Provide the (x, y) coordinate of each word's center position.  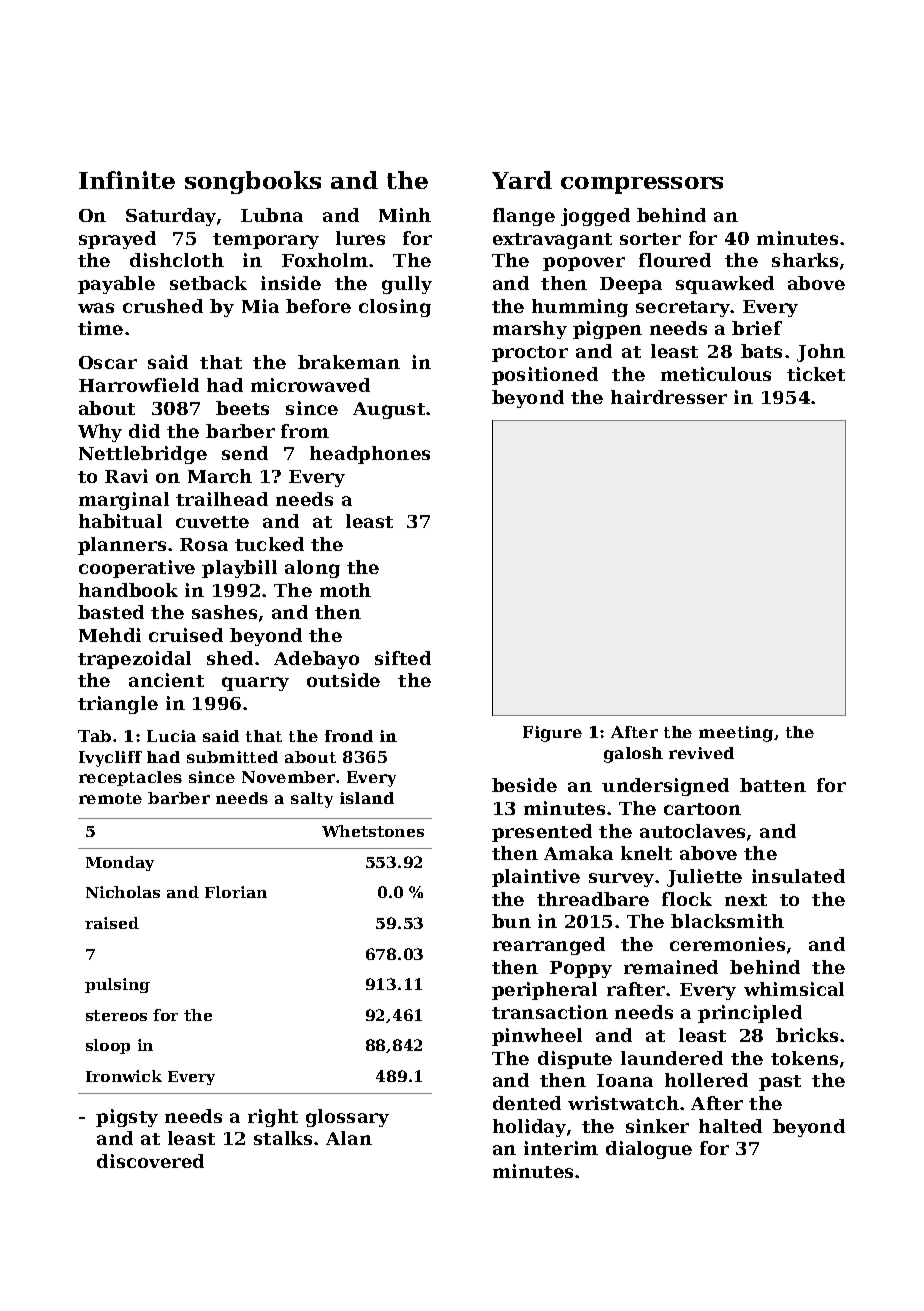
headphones (370, 455)
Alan (349, 1138)
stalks (283, 1138)
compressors (642, 185)
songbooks (253, 182)
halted (730, 1126)
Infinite (127, 180)
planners (122, 546)
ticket (816, 374)
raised (112, 923)
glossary (347, 1118)
